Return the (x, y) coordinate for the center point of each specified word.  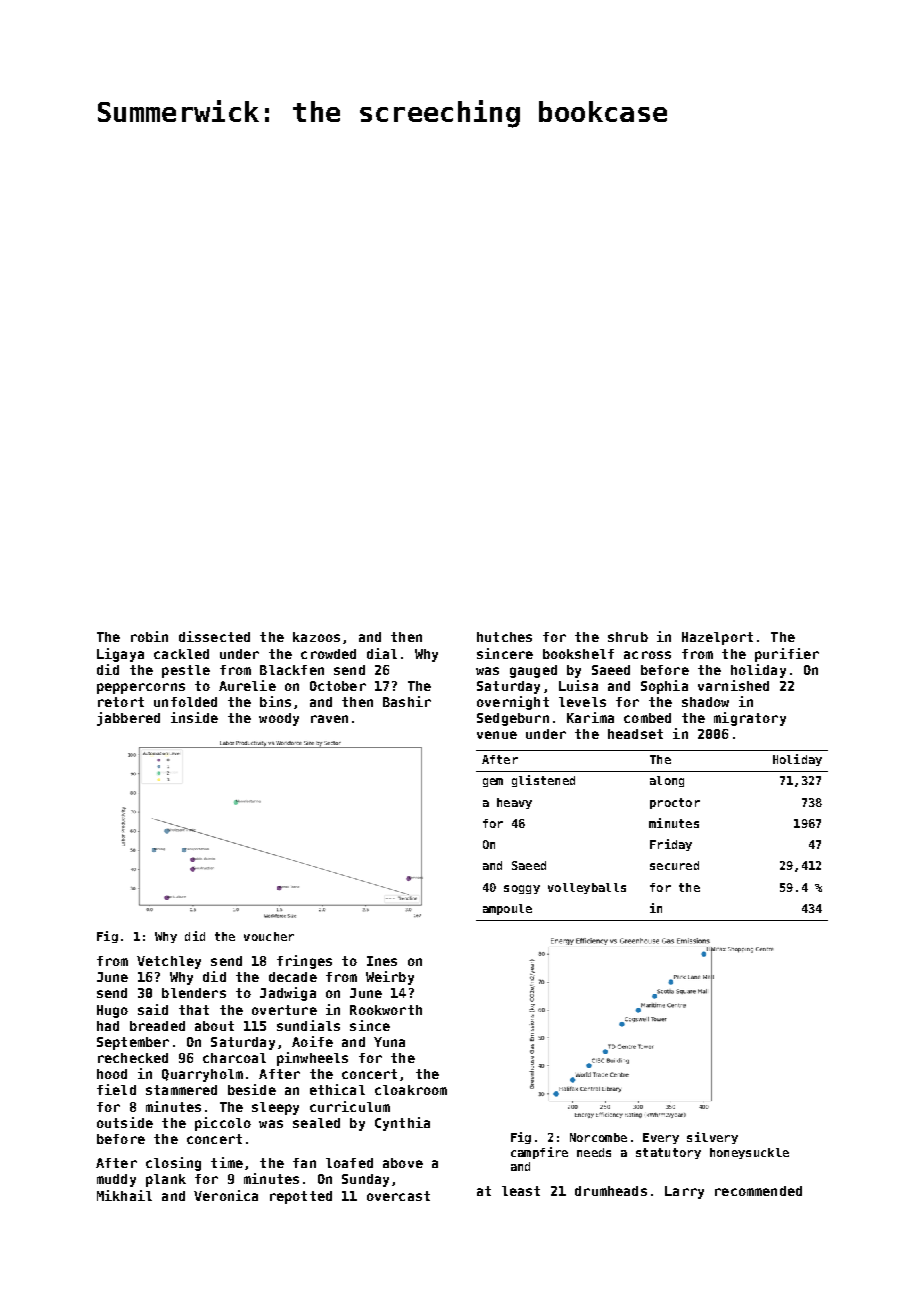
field (116, 1089)
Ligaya (120, 655)
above (403, 1163)
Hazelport (717, 638)
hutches (504, 637)
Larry (684, 1192)
